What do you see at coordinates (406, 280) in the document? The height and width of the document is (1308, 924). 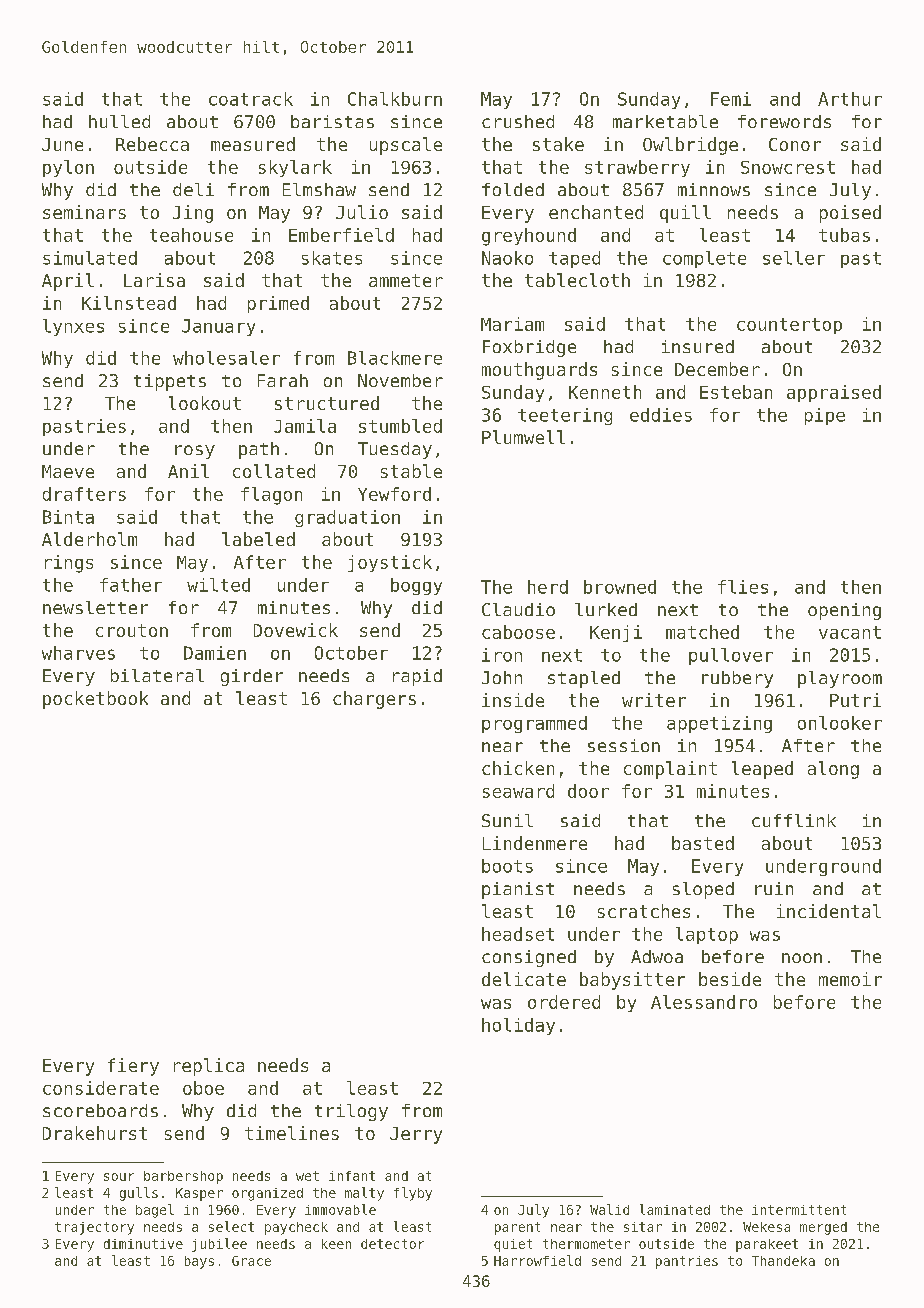 I see `ammeter` at bounding box center [406, 280].
